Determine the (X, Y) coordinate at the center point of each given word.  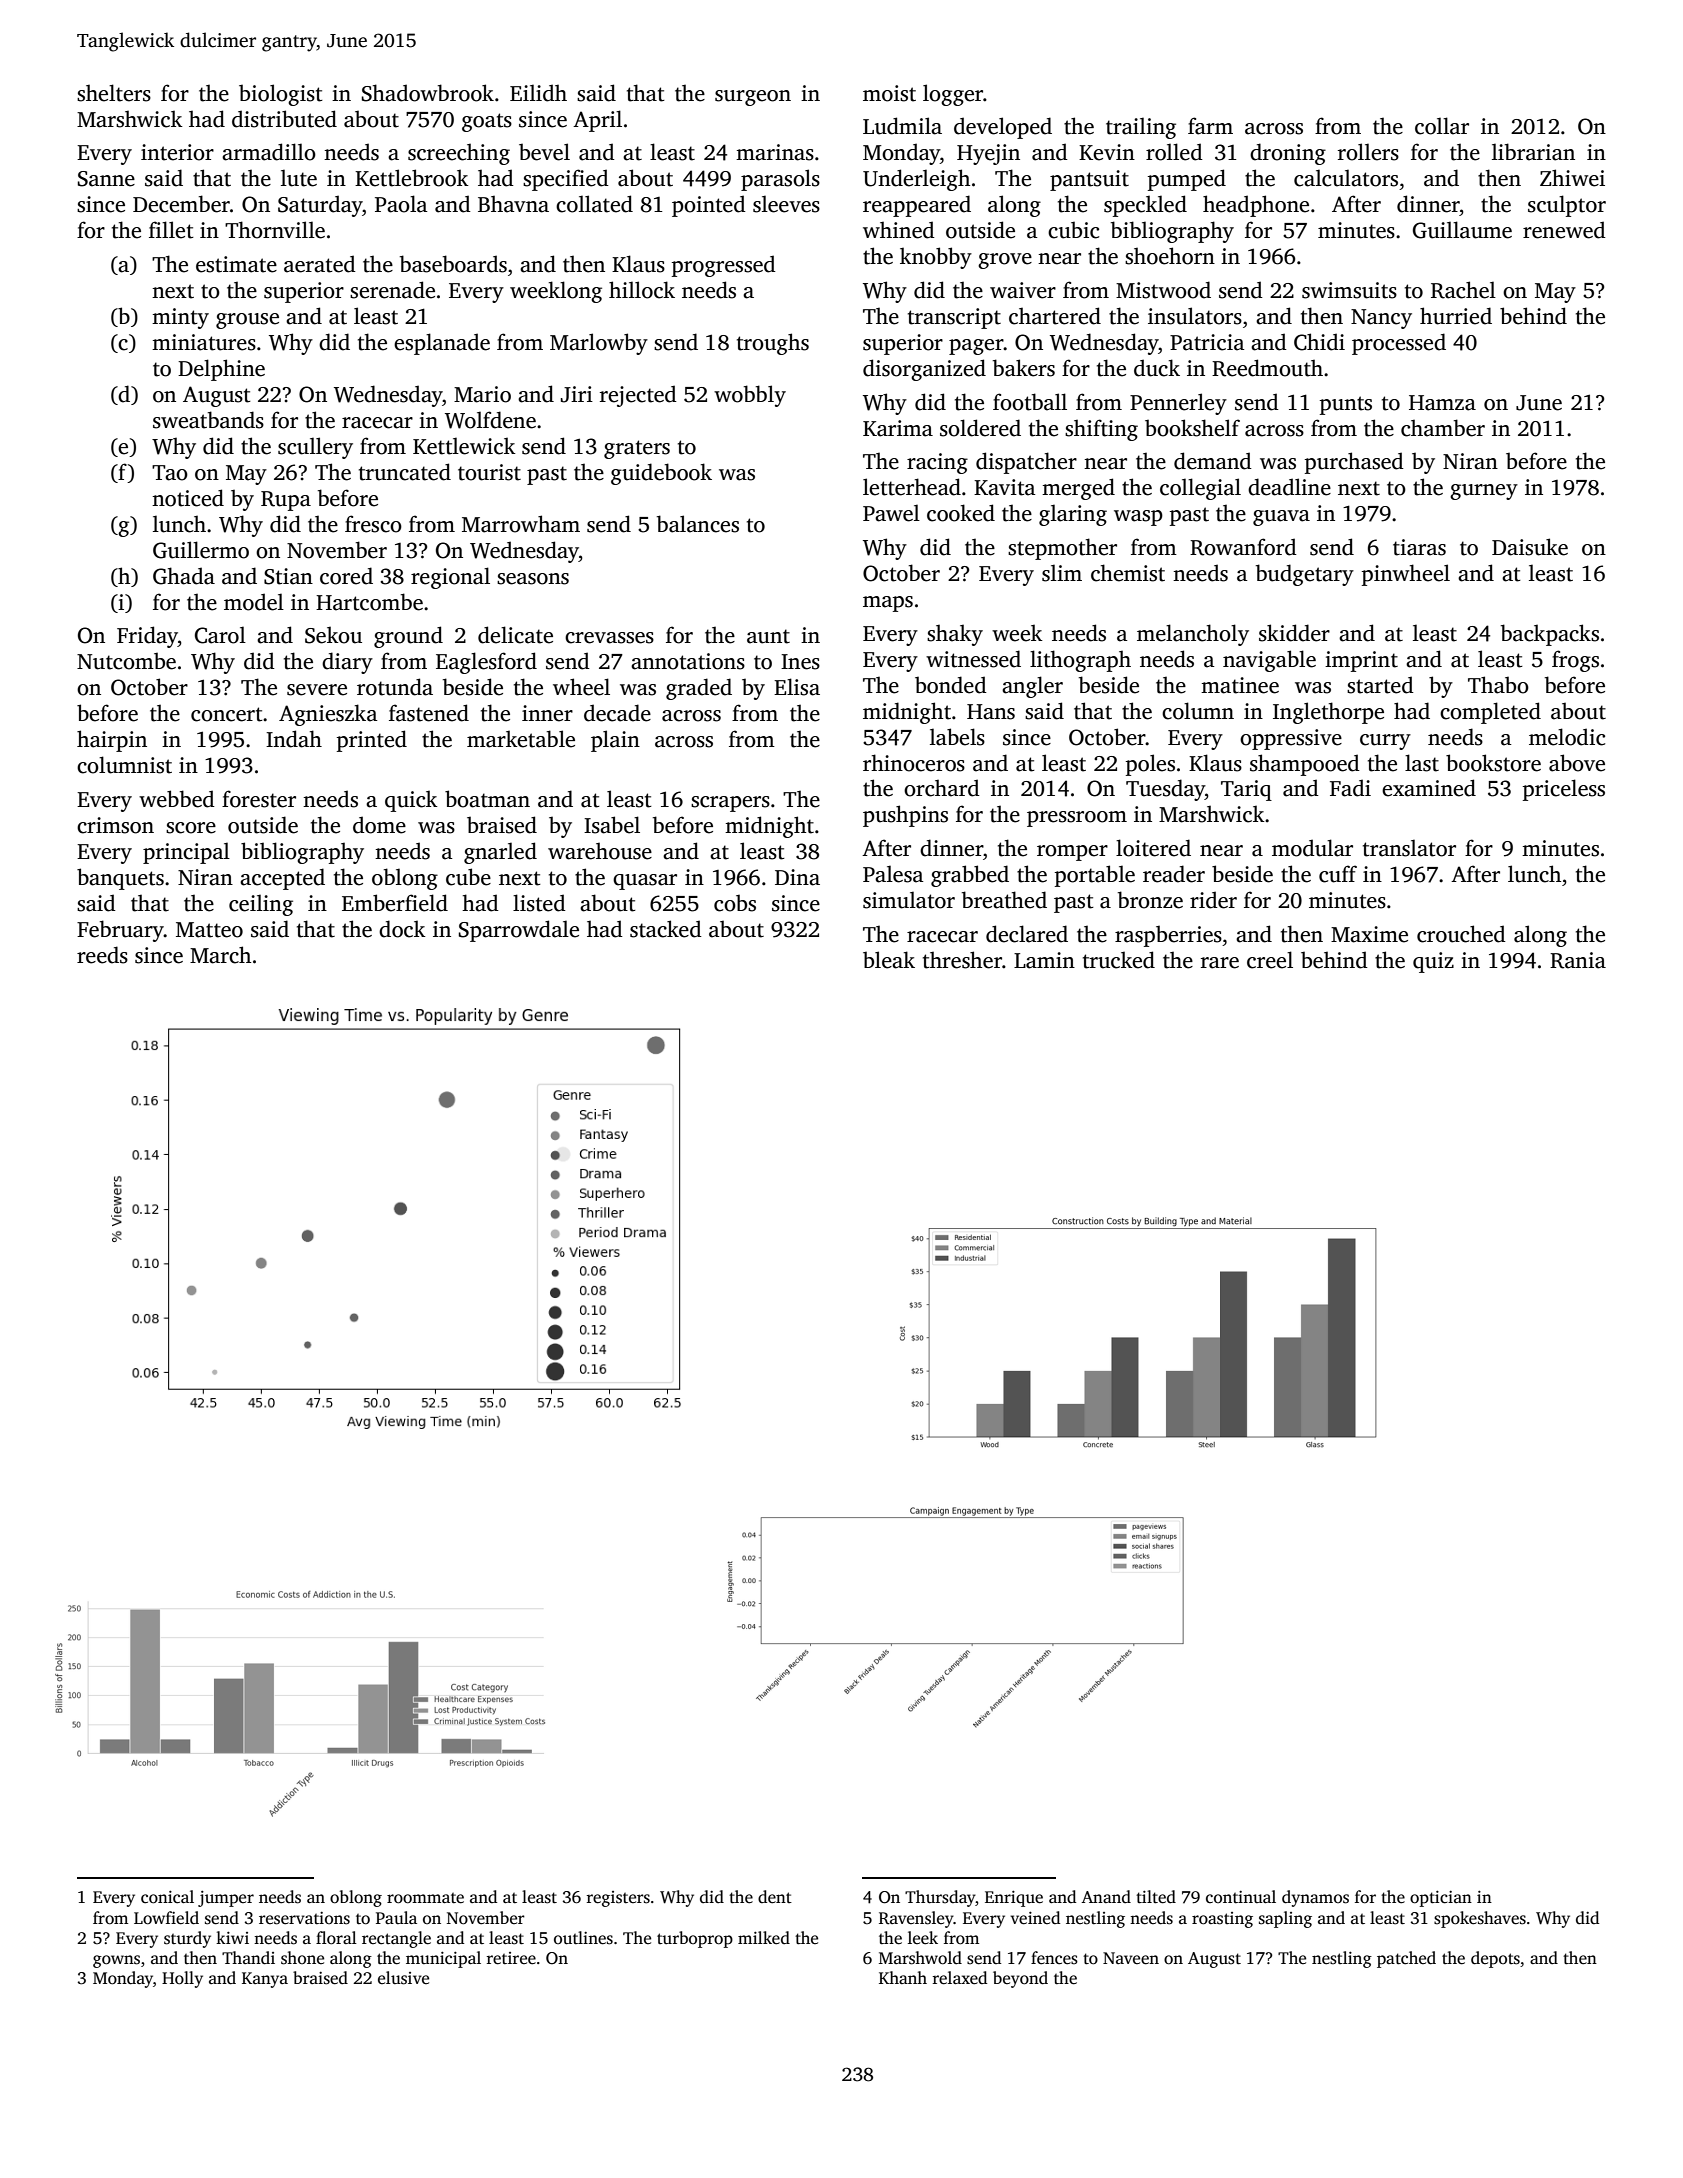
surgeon (753, 98)
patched (1406, 1959)
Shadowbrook (428, 93)
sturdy (187, 1939)
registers (618, 1899)
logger (953, 95)
